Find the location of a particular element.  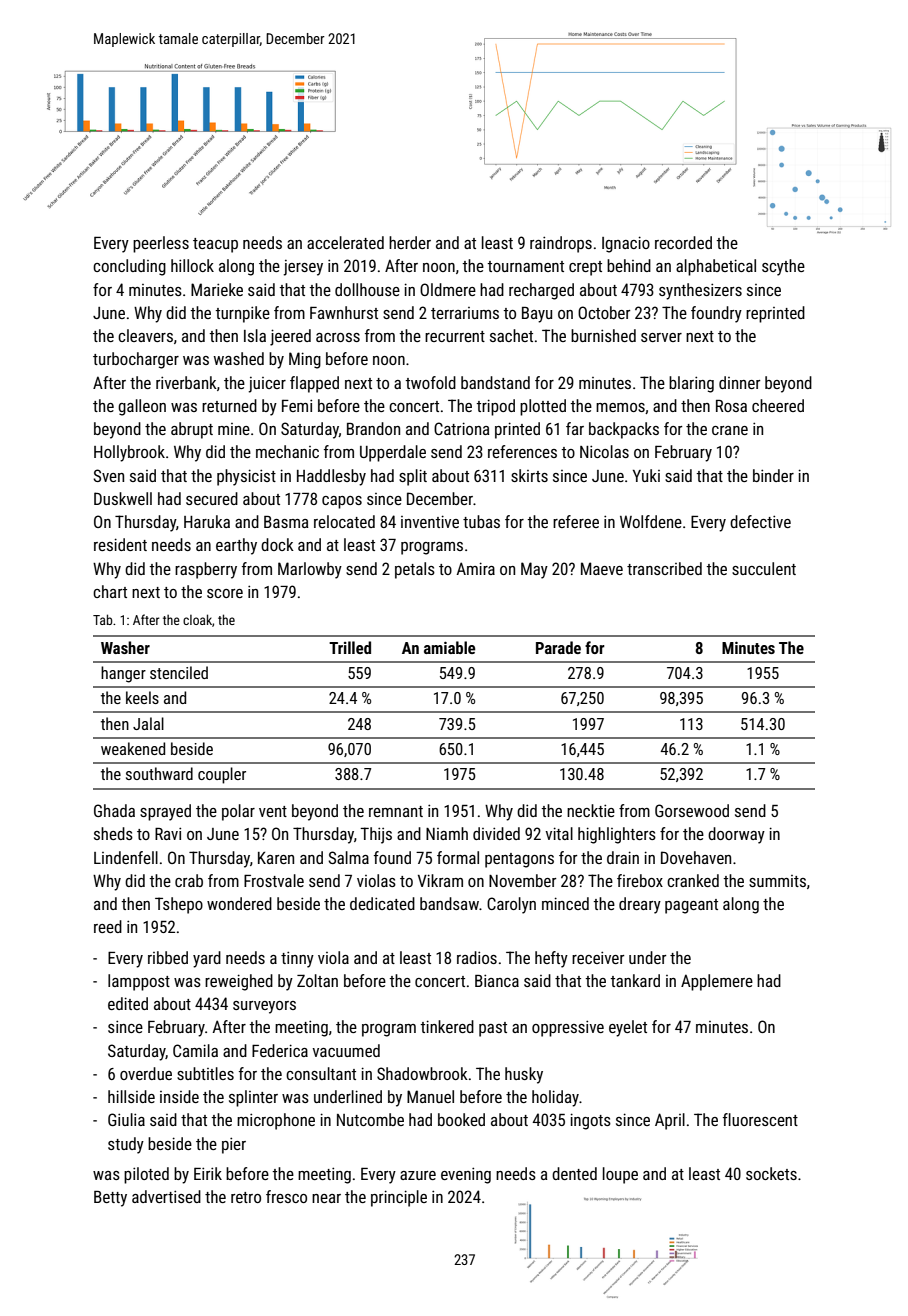

edited is located at coordinates (128, 1003).
